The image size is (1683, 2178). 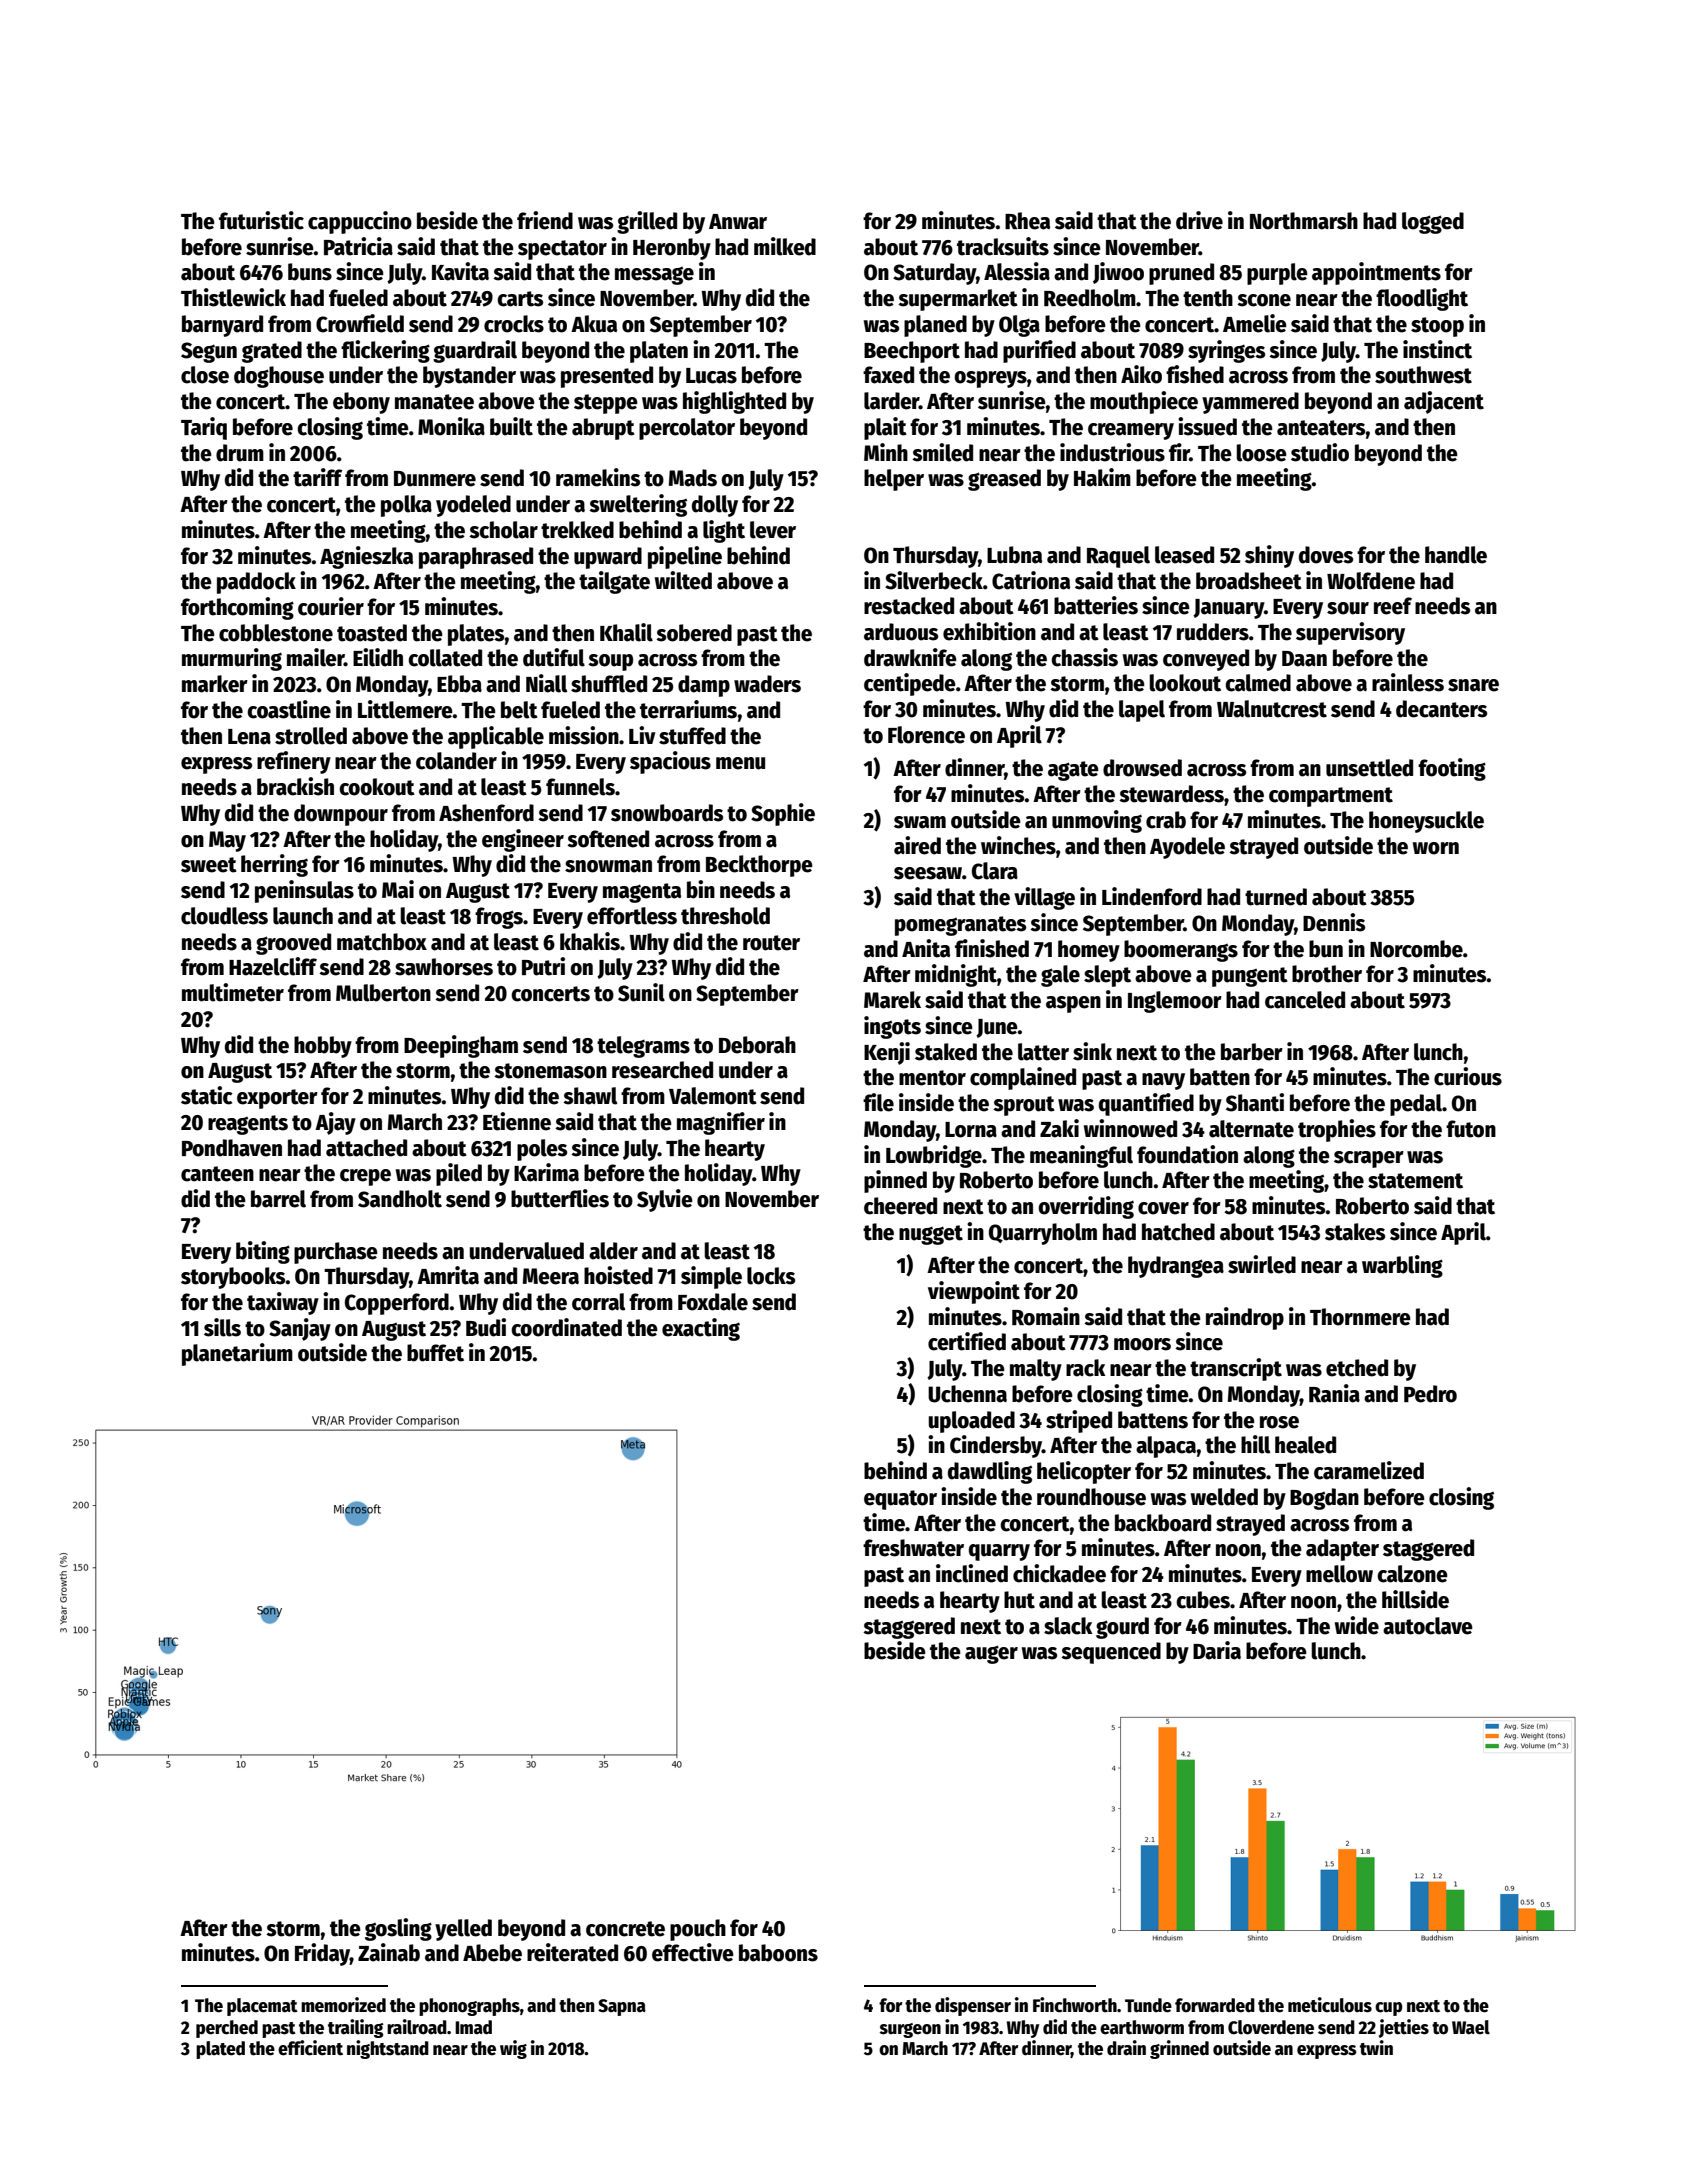 What do you see at coordinates (360, 222) in the document?
I see `cappuccino` at bounding box center [360, 222].
